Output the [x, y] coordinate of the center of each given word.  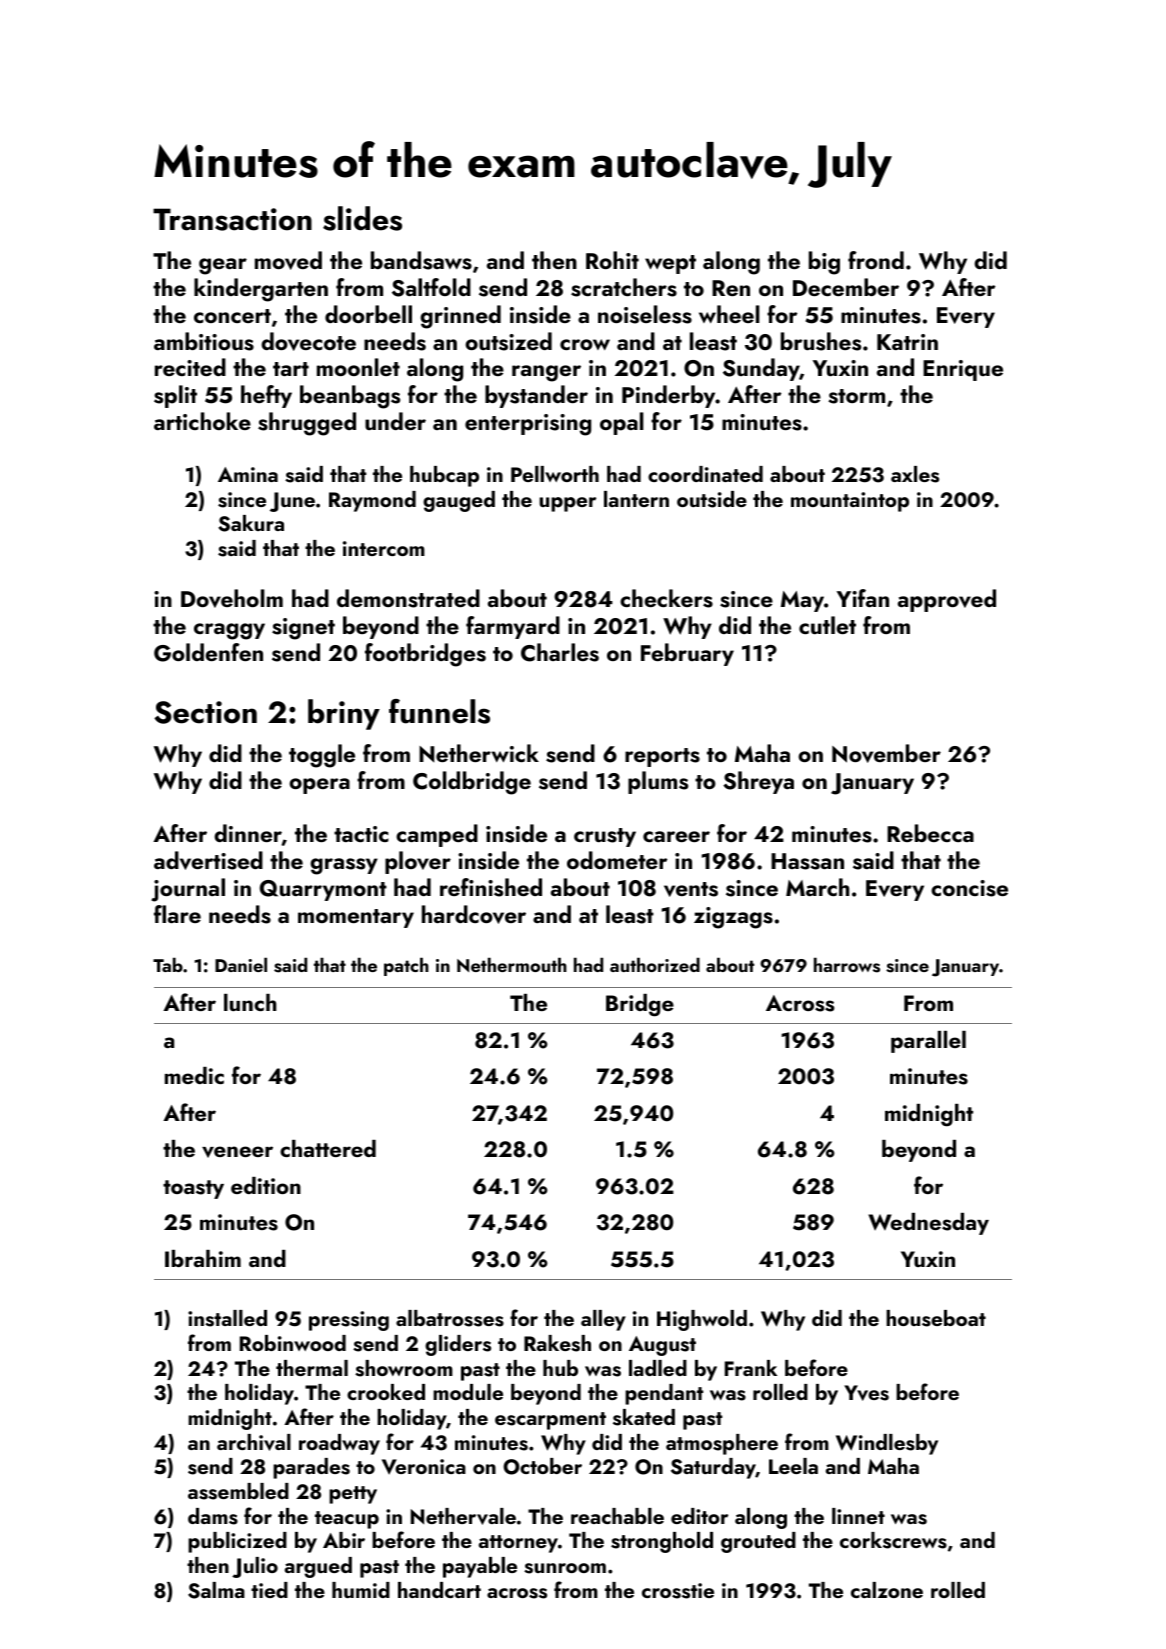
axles [915, 474]
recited [190, 367]
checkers [666, 598]
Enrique [963, 370]
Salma [216, 1590]
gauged [459, 501]
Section [205, 712]
